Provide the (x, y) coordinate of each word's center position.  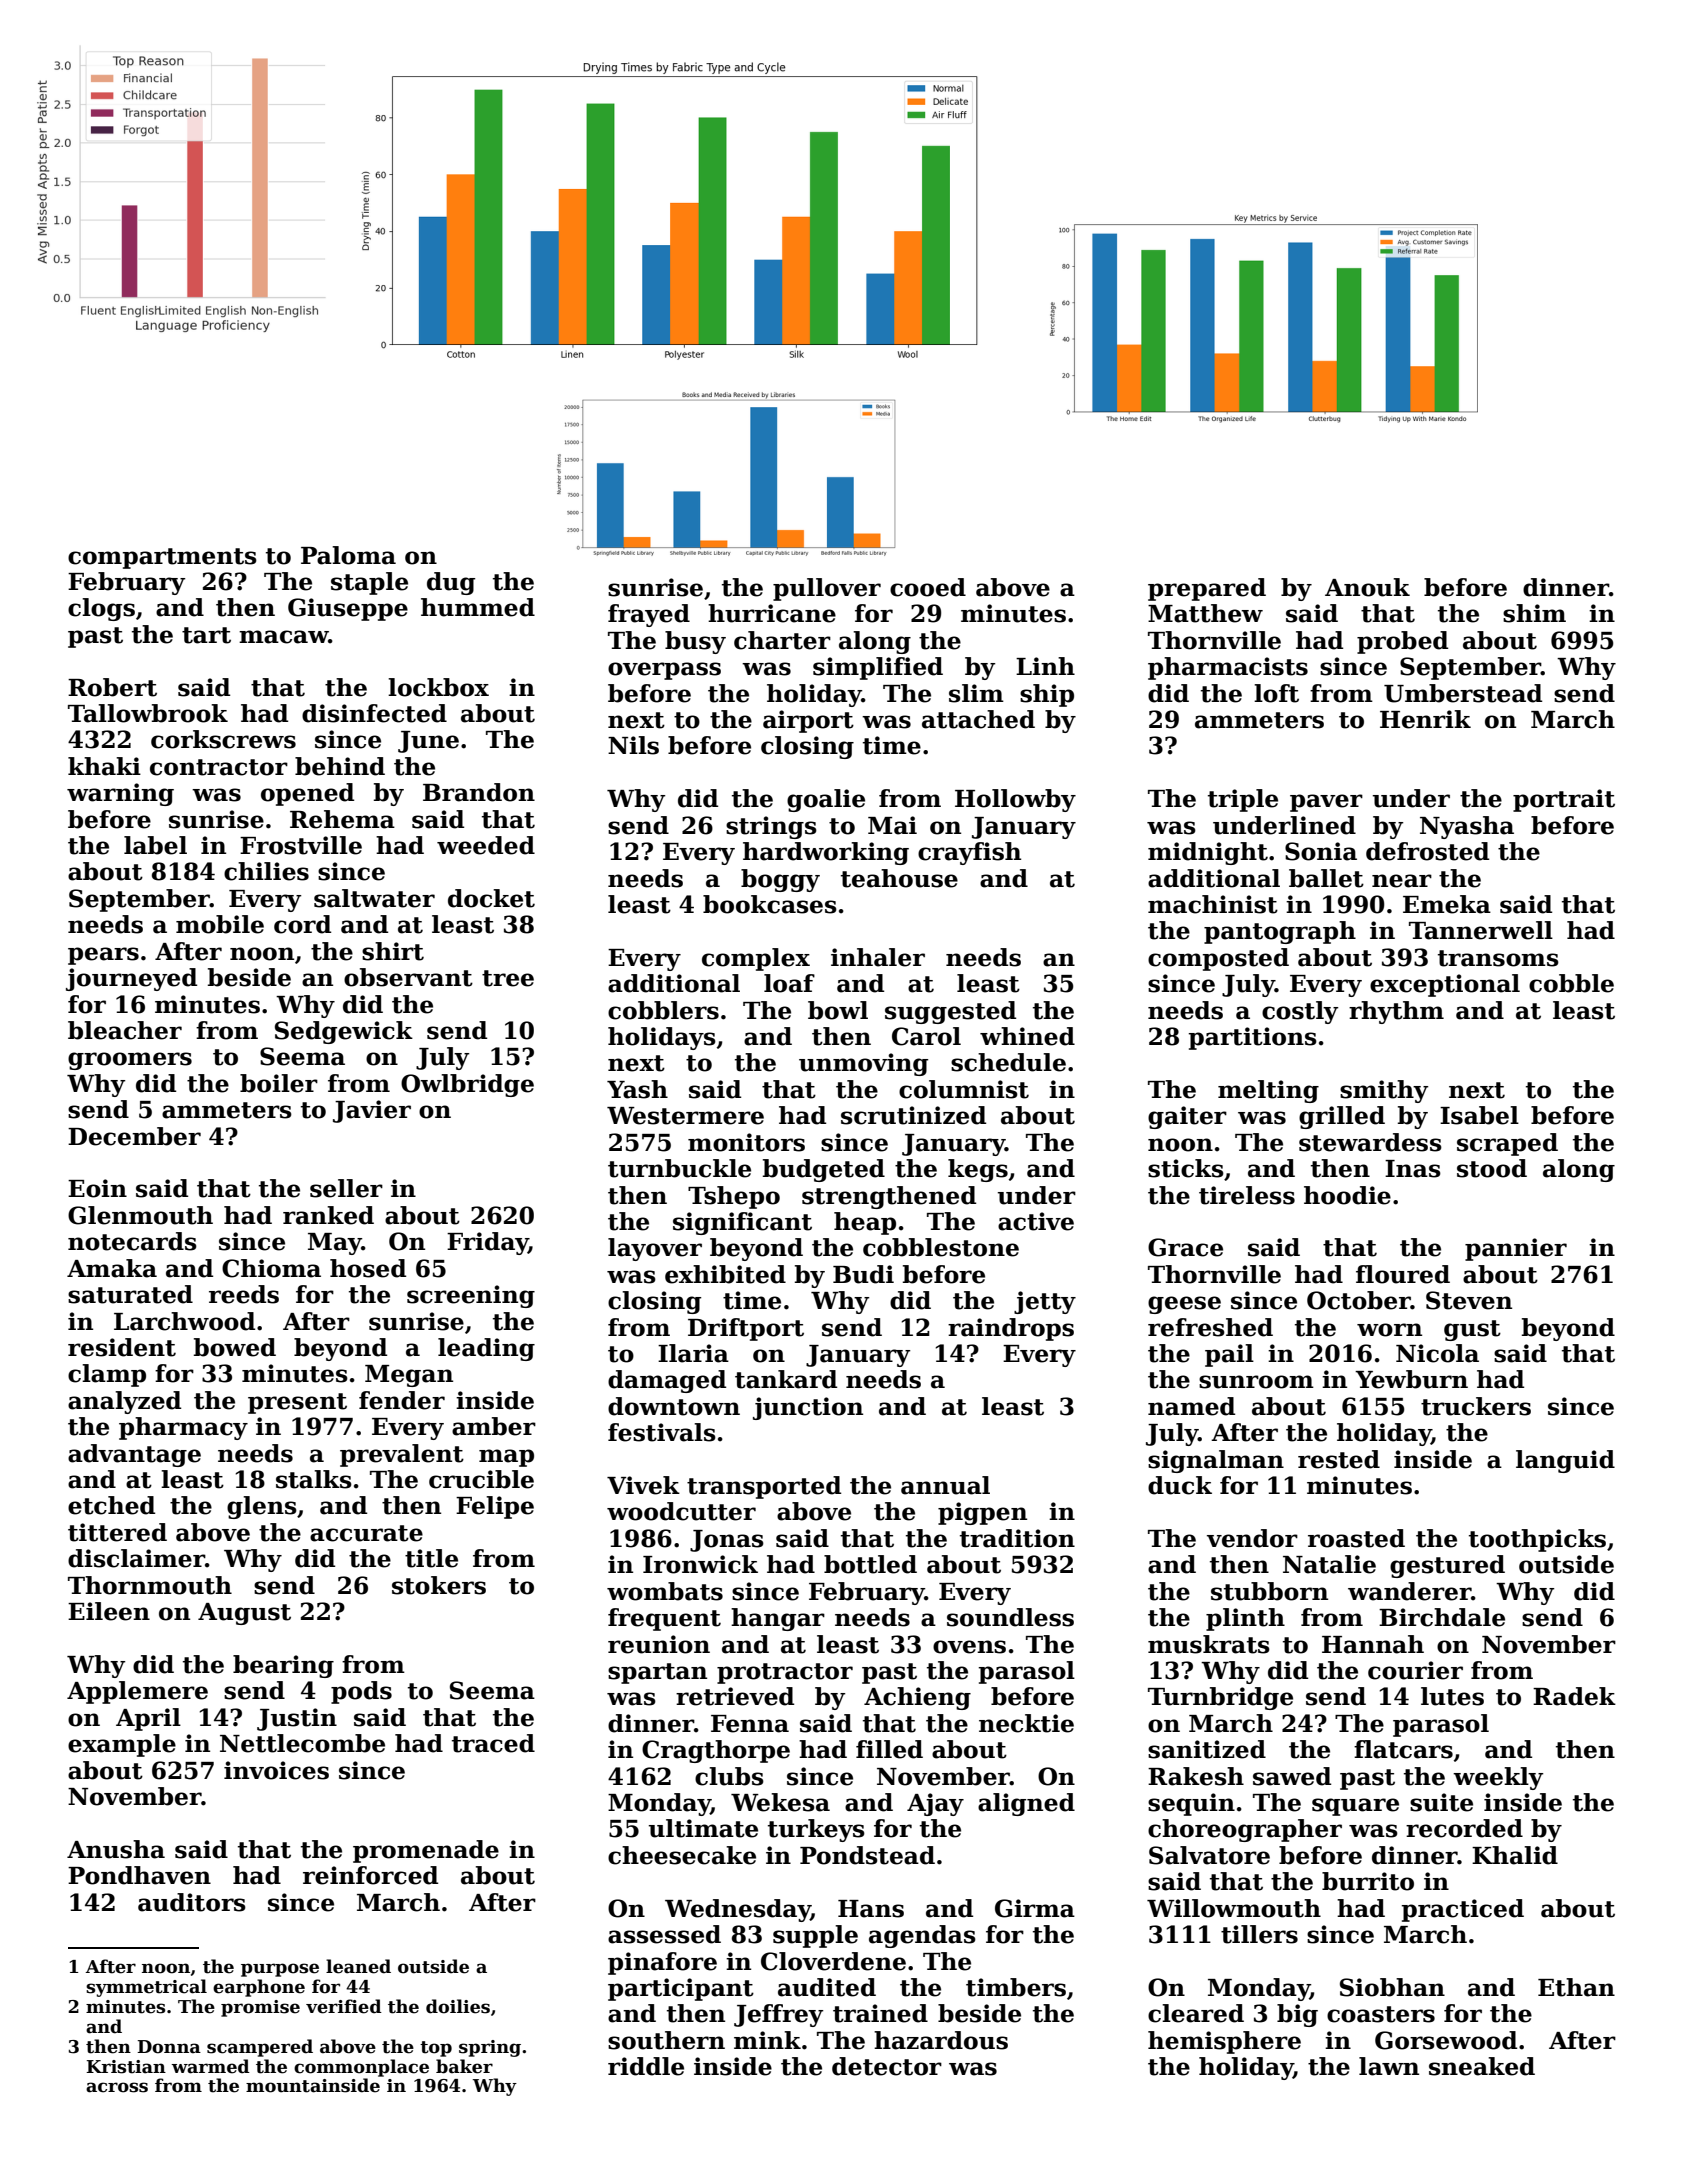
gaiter (1187, 1117)
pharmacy (183, 1428)
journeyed (131, 979)
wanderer (1409, 1591)
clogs (101, 609)
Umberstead (1463, 693)
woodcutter (681, 1511)
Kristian (126, 2067)
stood (1492, 1168)
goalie (826, 800)
